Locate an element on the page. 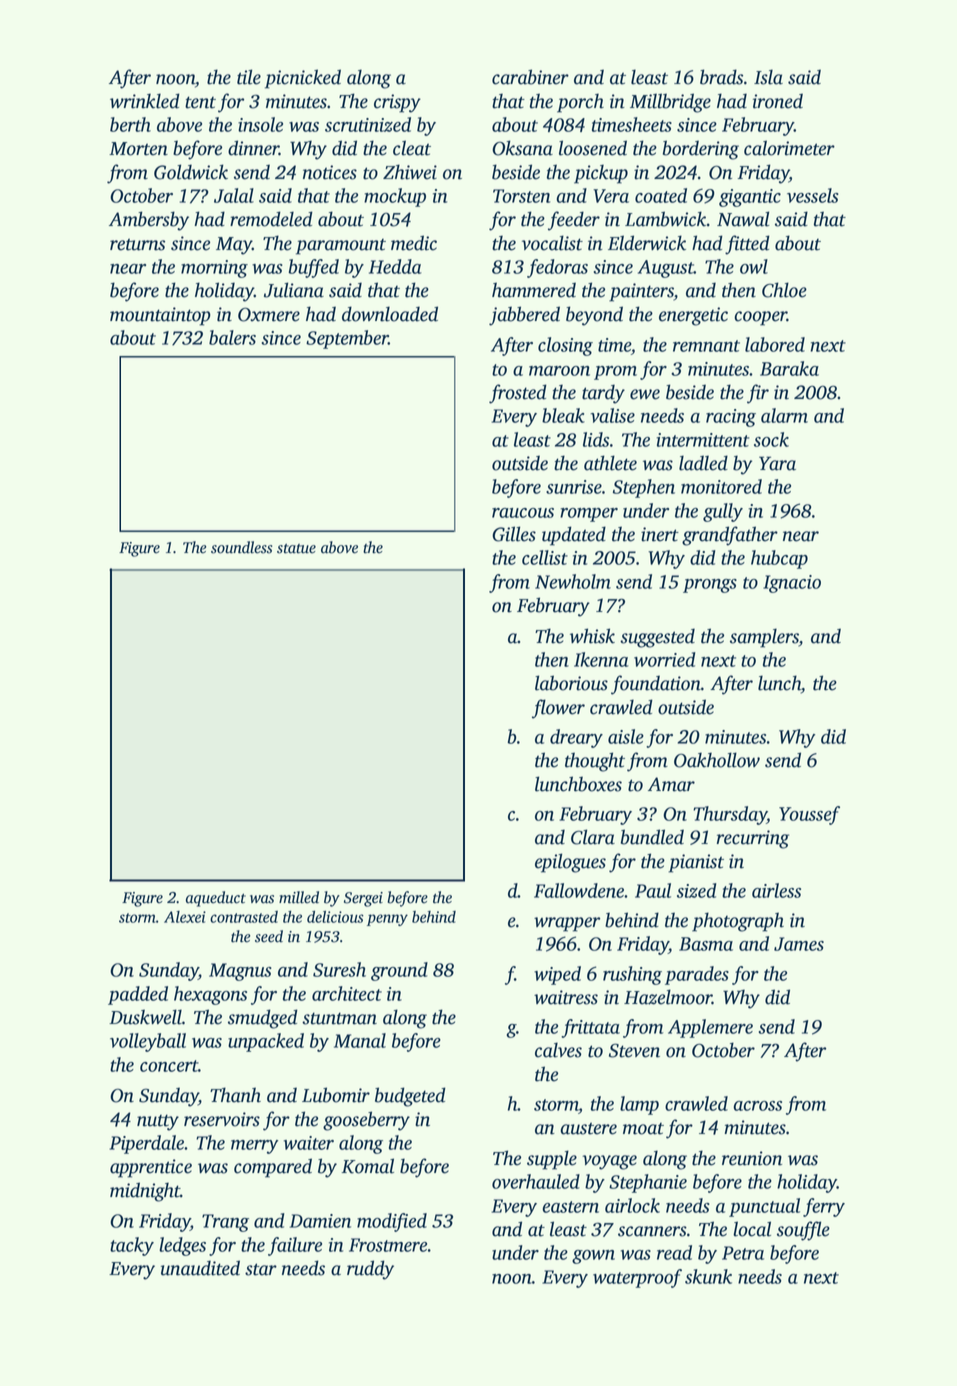  cellist is located at coordinates (545, 557).
